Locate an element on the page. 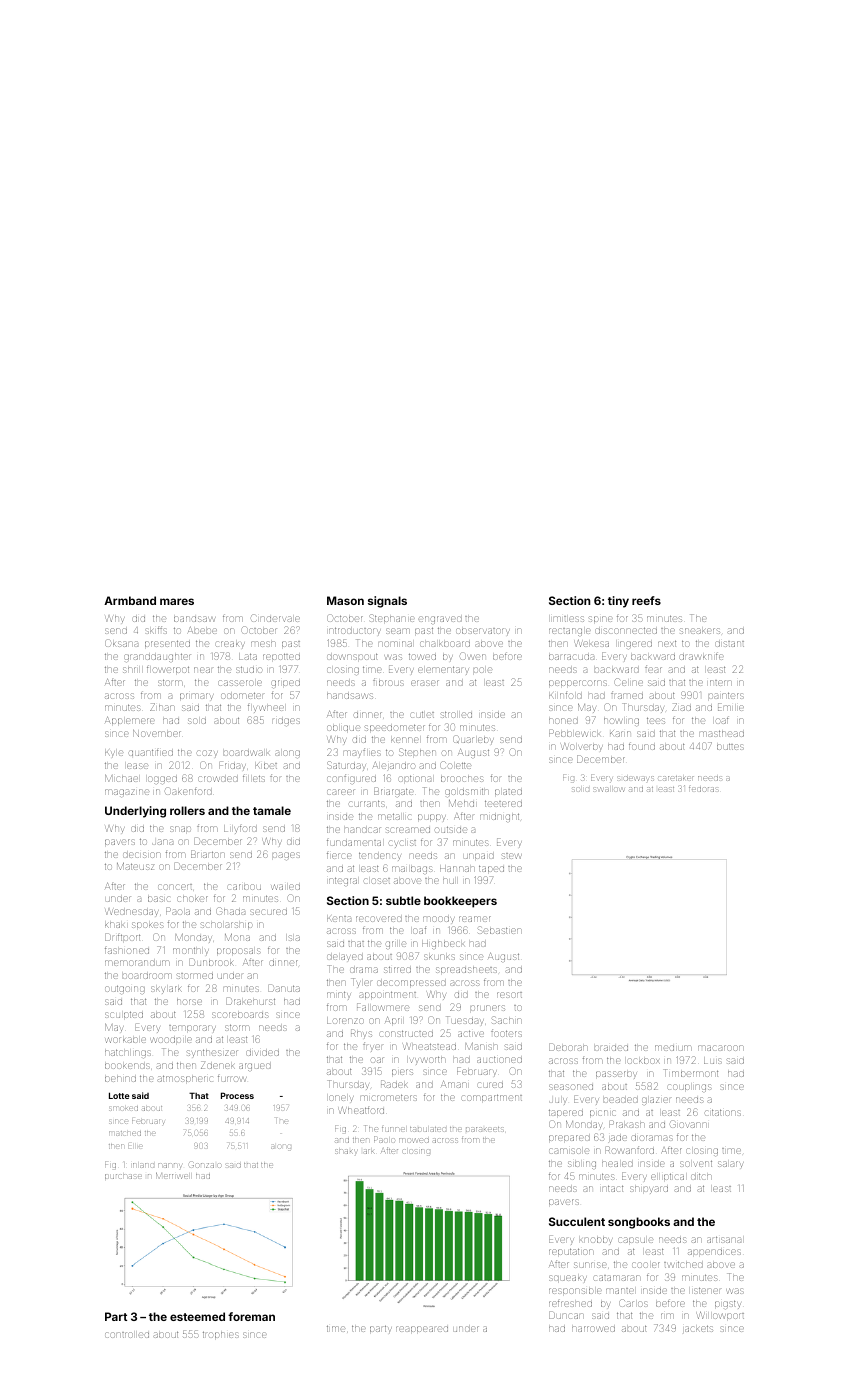 This image has width=849, height=1400. medium is located at coordinates (673, 1048).
